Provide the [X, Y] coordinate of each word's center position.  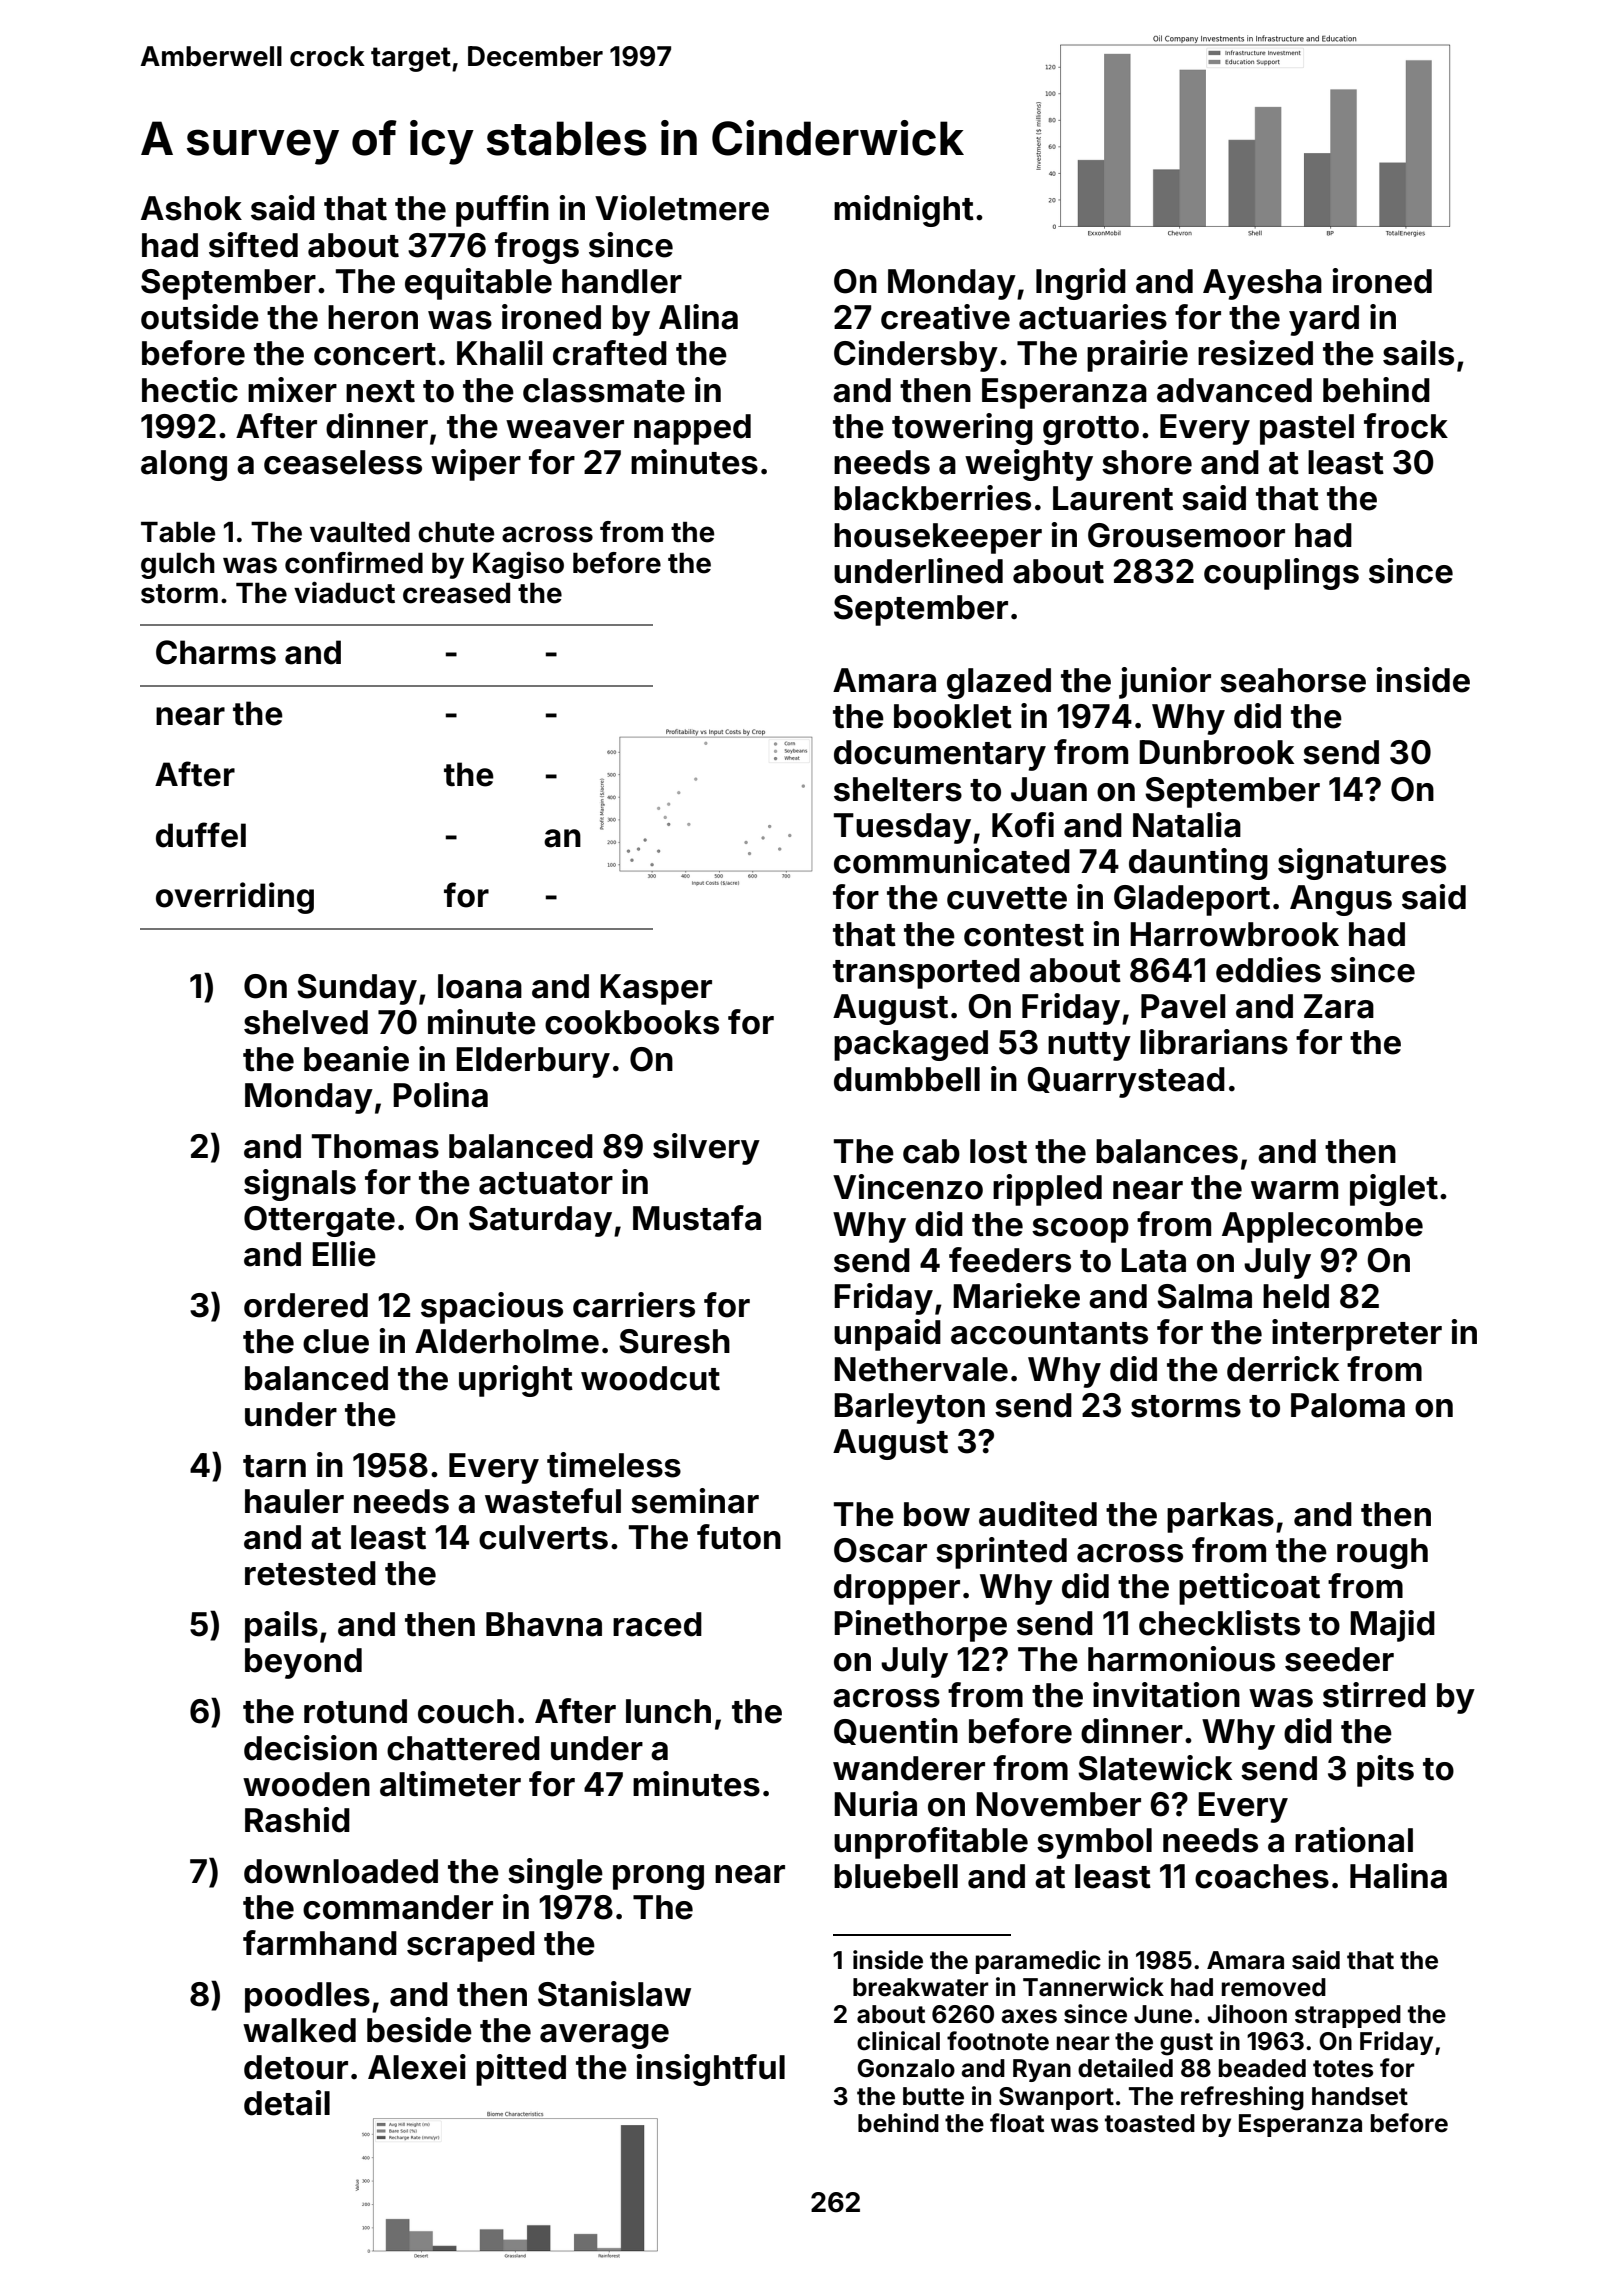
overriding [235, 898]
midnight [904, 211]
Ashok [191, 208]
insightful [711, 2070]
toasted [1150, 2123]
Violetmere [682, 208]
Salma [1204, 1296]
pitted [521, 2070]
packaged [911, 1045]
